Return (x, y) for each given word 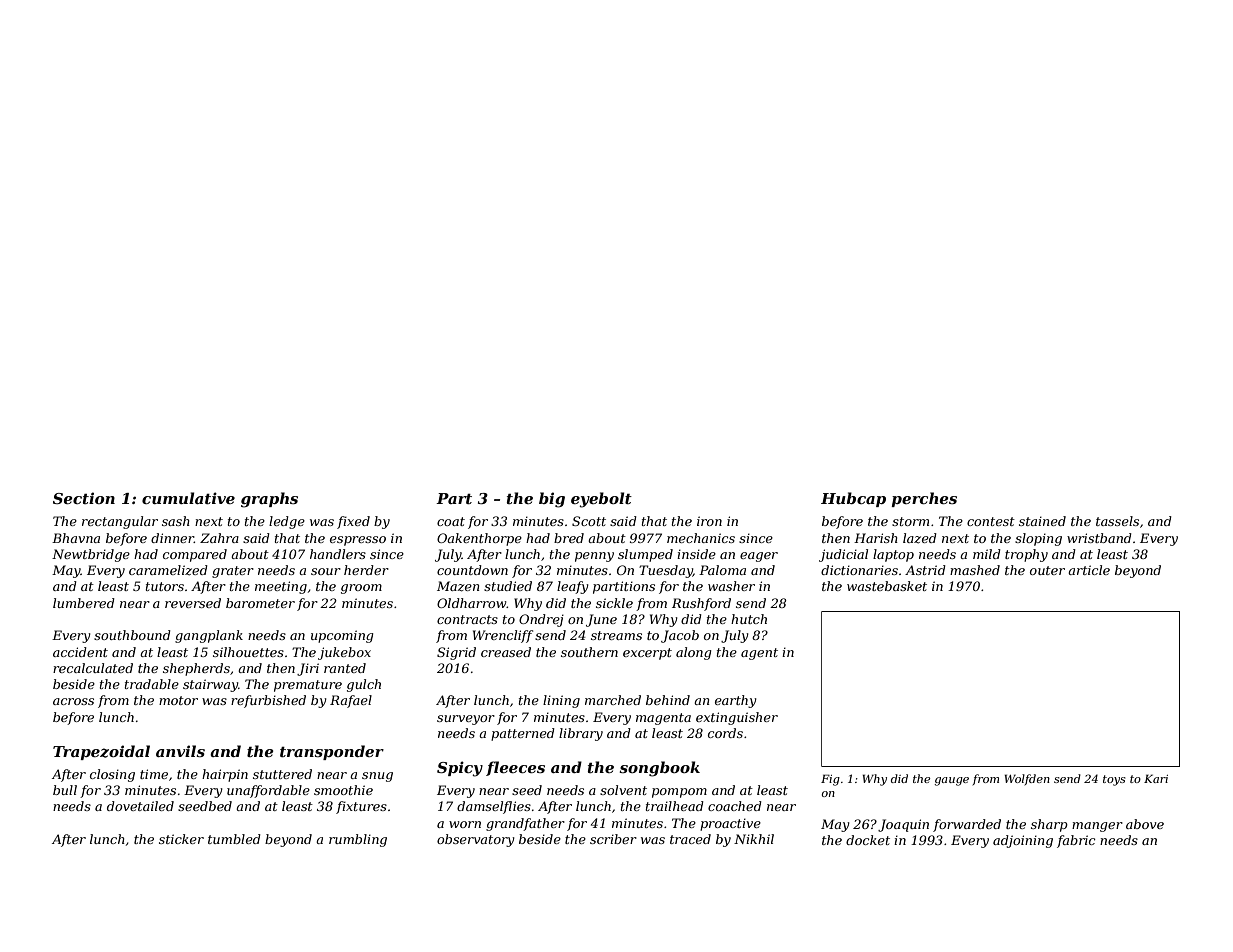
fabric (1076, 841)
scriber (613, 839)
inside (696, 554)
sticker (181, 839)
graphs (269, 500)
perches (924, 499)
